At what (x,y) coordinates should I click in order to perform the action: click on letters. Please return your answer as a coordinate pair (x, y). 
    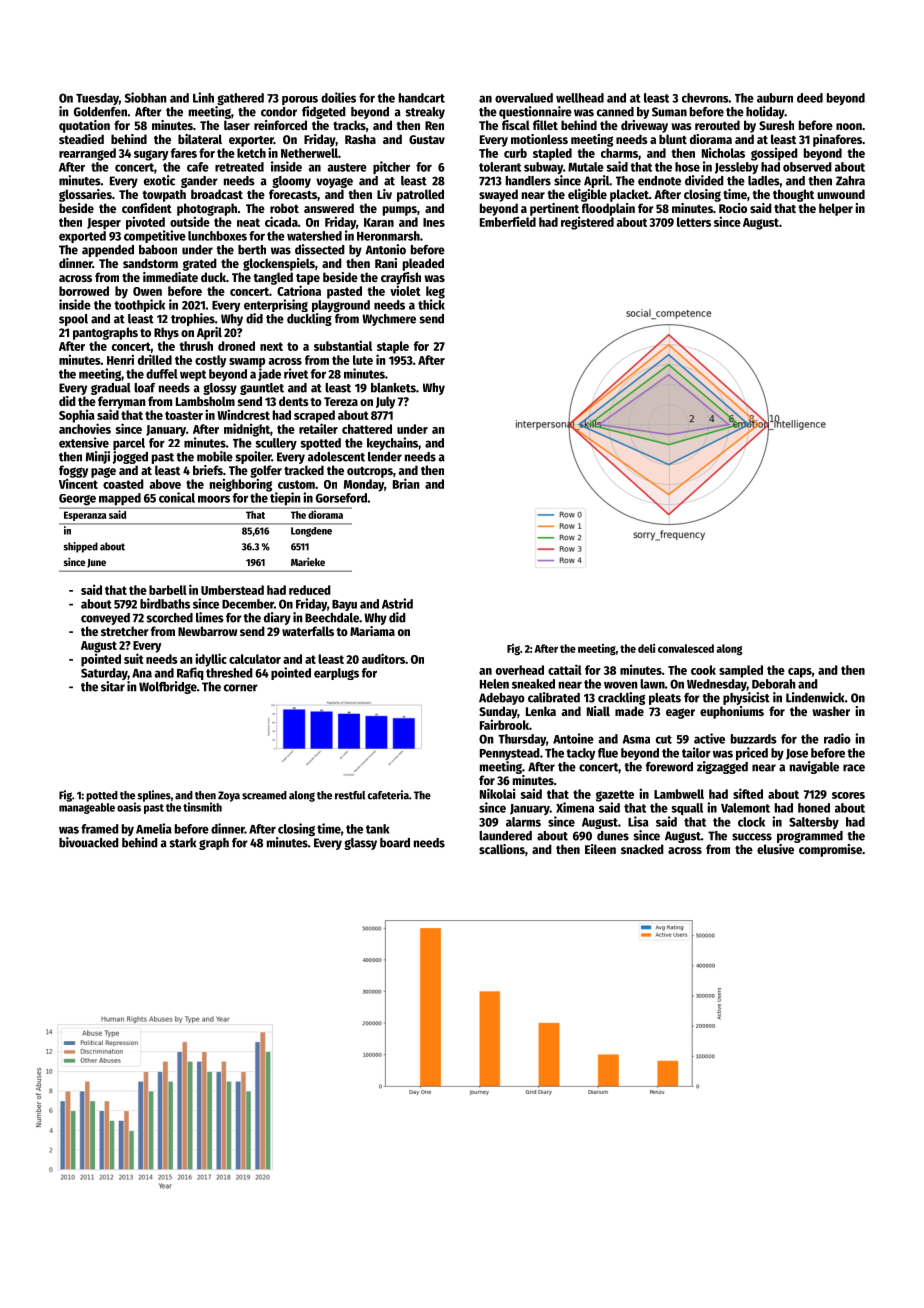
    Looking at the image, I should click on (694, 222).
